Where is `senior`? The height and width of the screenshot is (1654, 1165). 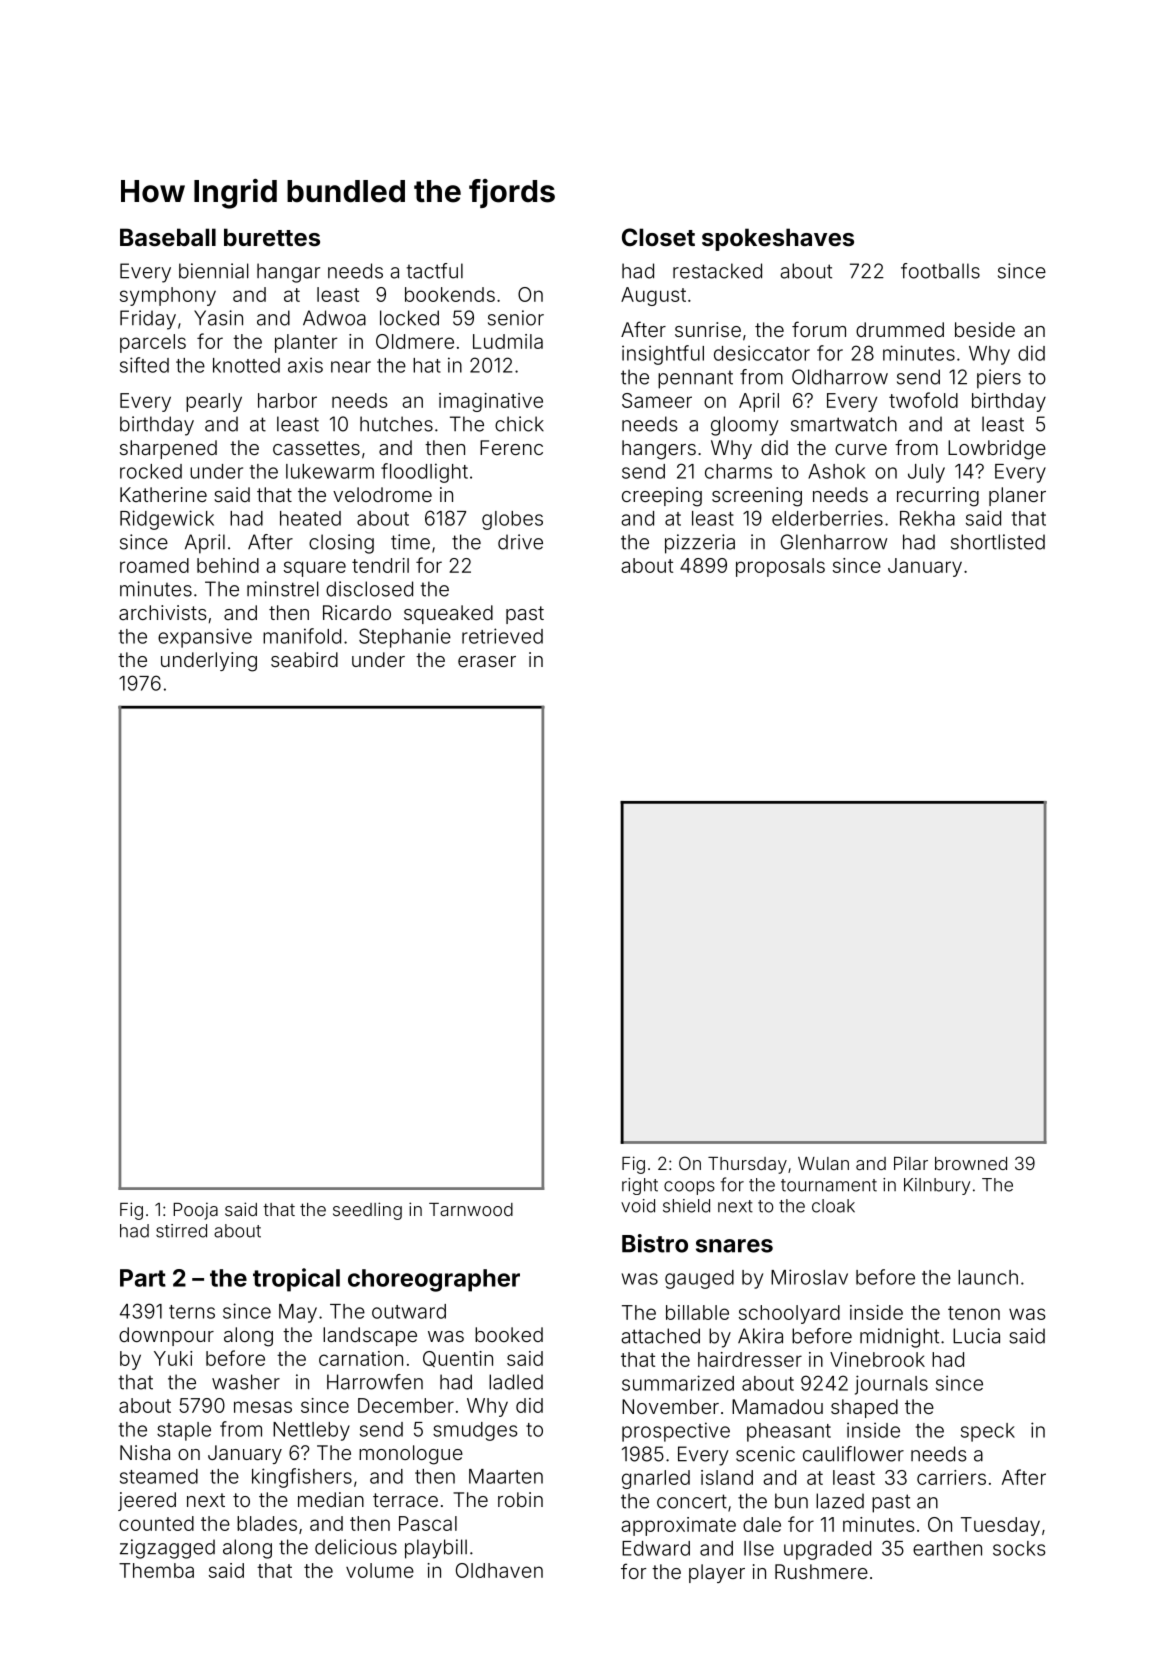
senior is located at coordinates (516, 318).
